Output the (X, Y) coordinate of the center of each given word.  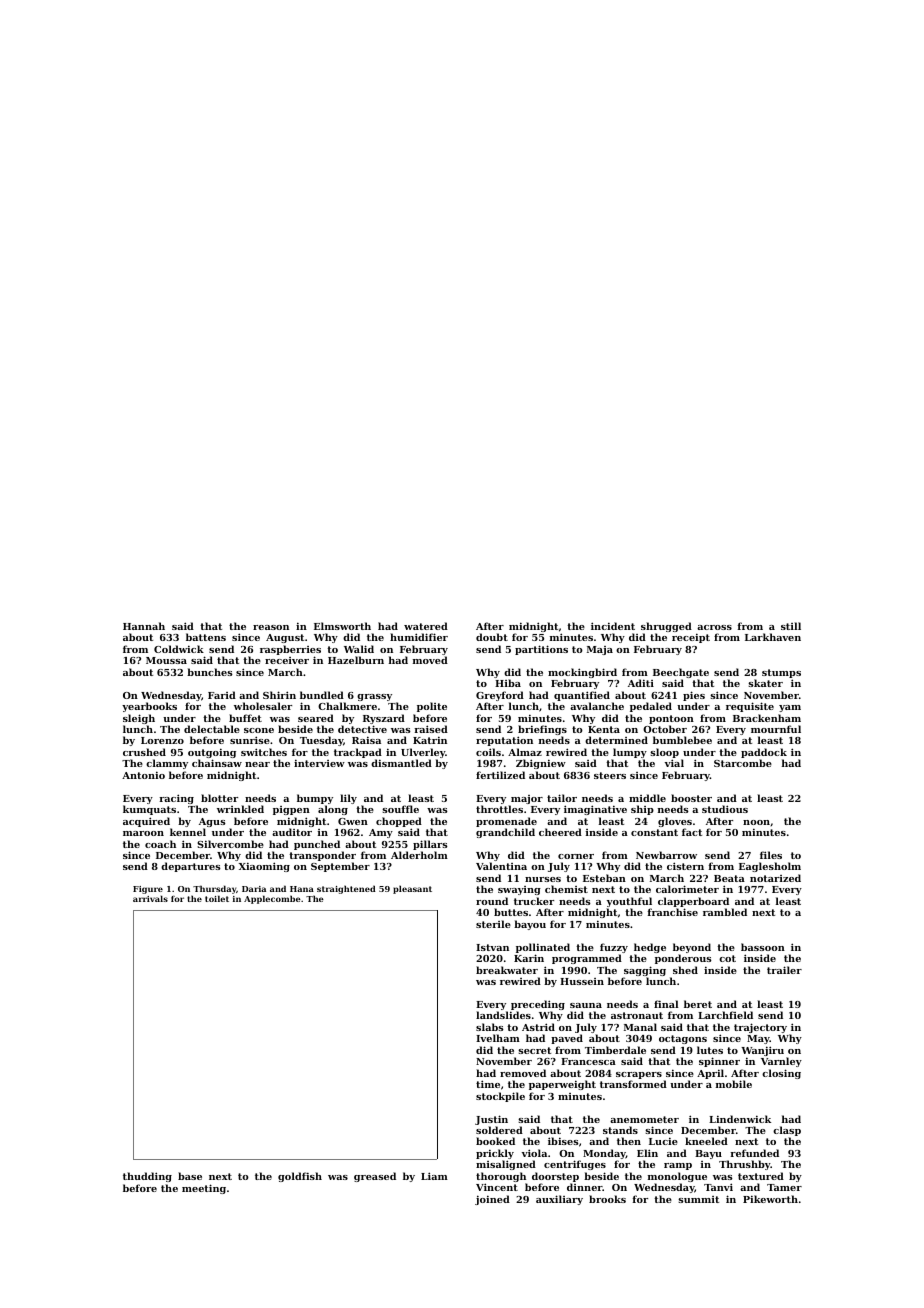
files (771, 855)
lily (348, 799)
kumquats (149, 810)
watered (426, 626)
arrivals (150, 898)
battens (206, 637)
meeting (204, 1189)
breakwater (507, 970)
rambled (725, 912)
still (791, 626)
